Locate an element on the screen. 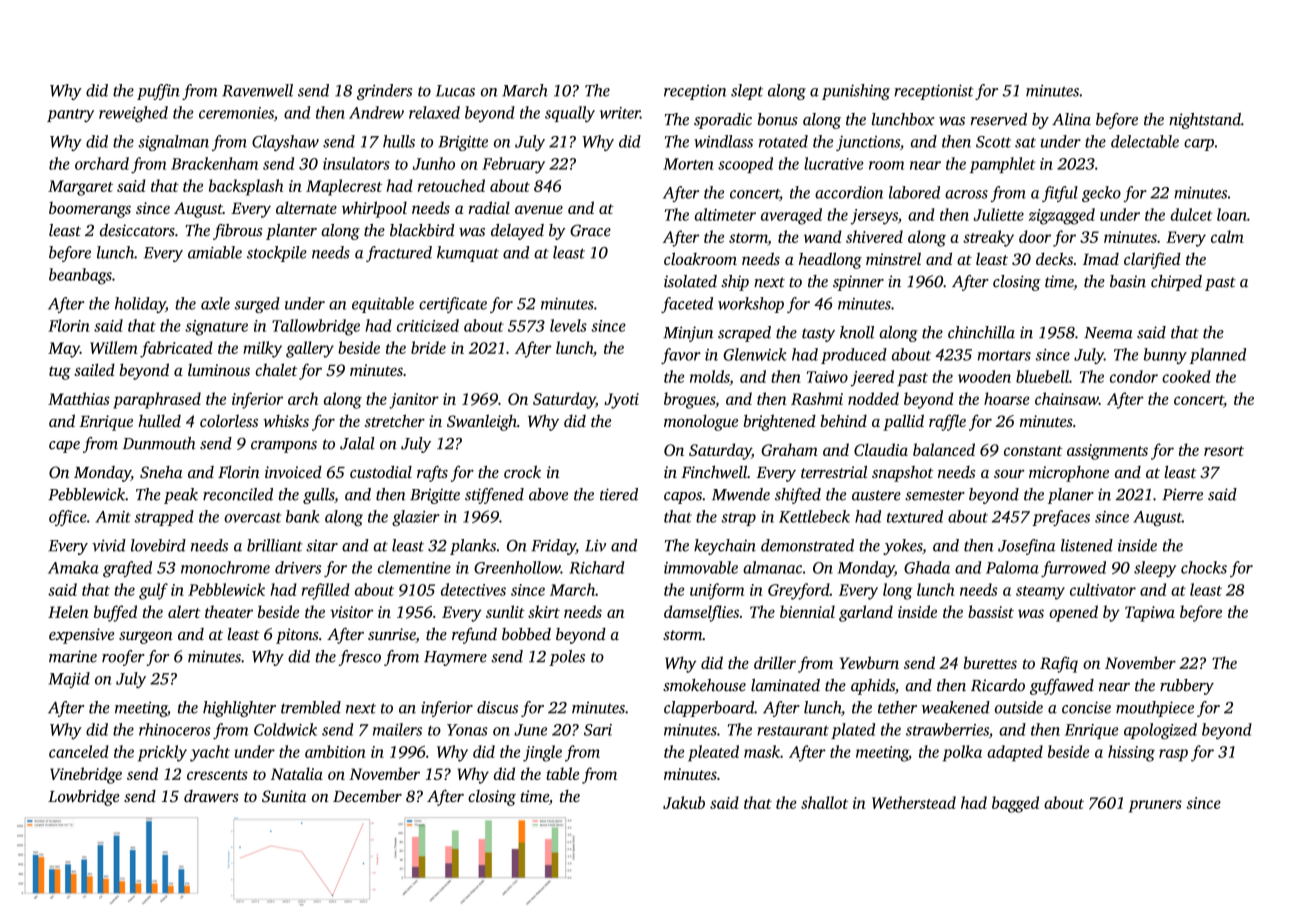  office is located at coordinates (68, 518).
